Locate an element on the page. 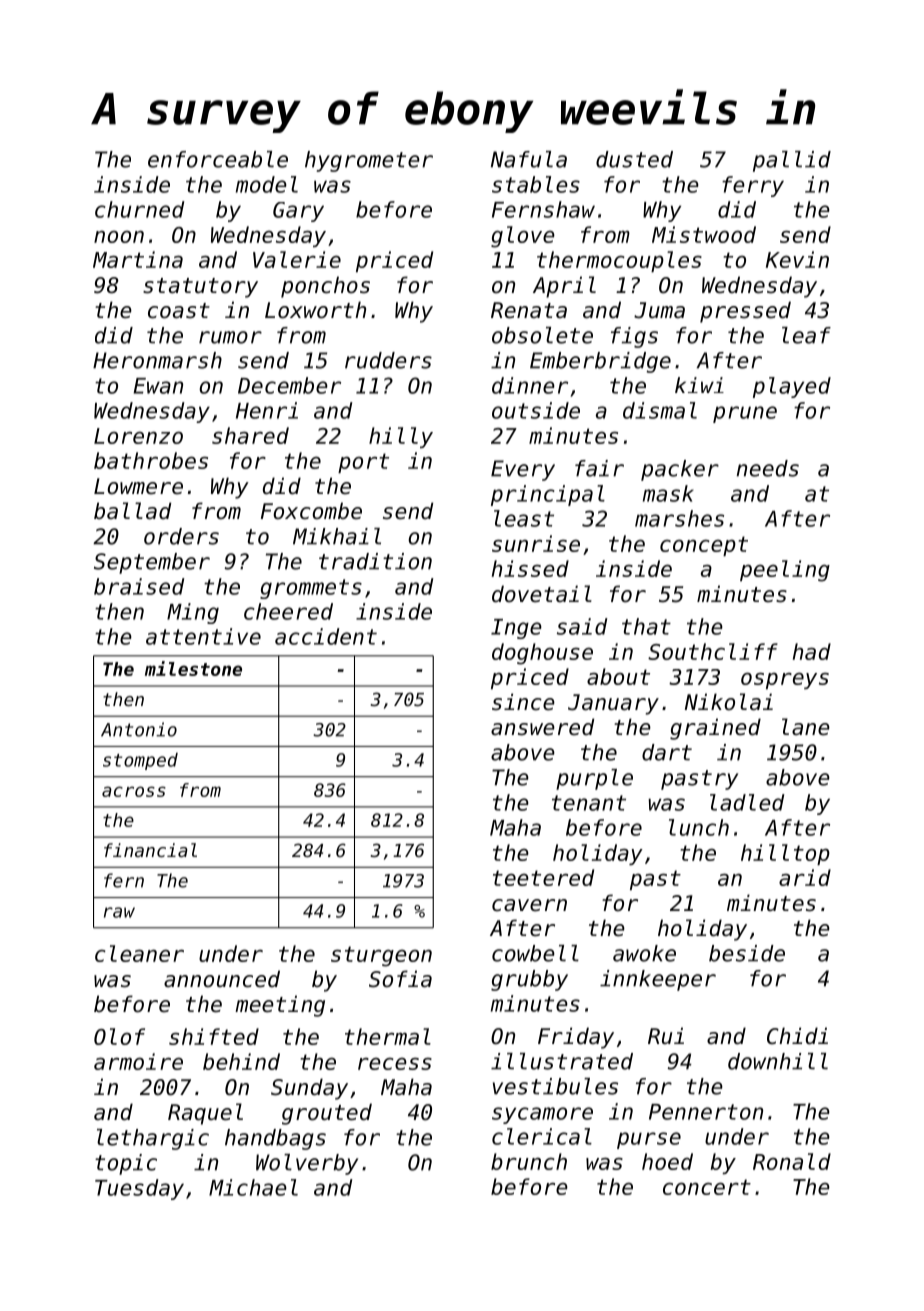  handbags is located at coordinates (275, 1139).
